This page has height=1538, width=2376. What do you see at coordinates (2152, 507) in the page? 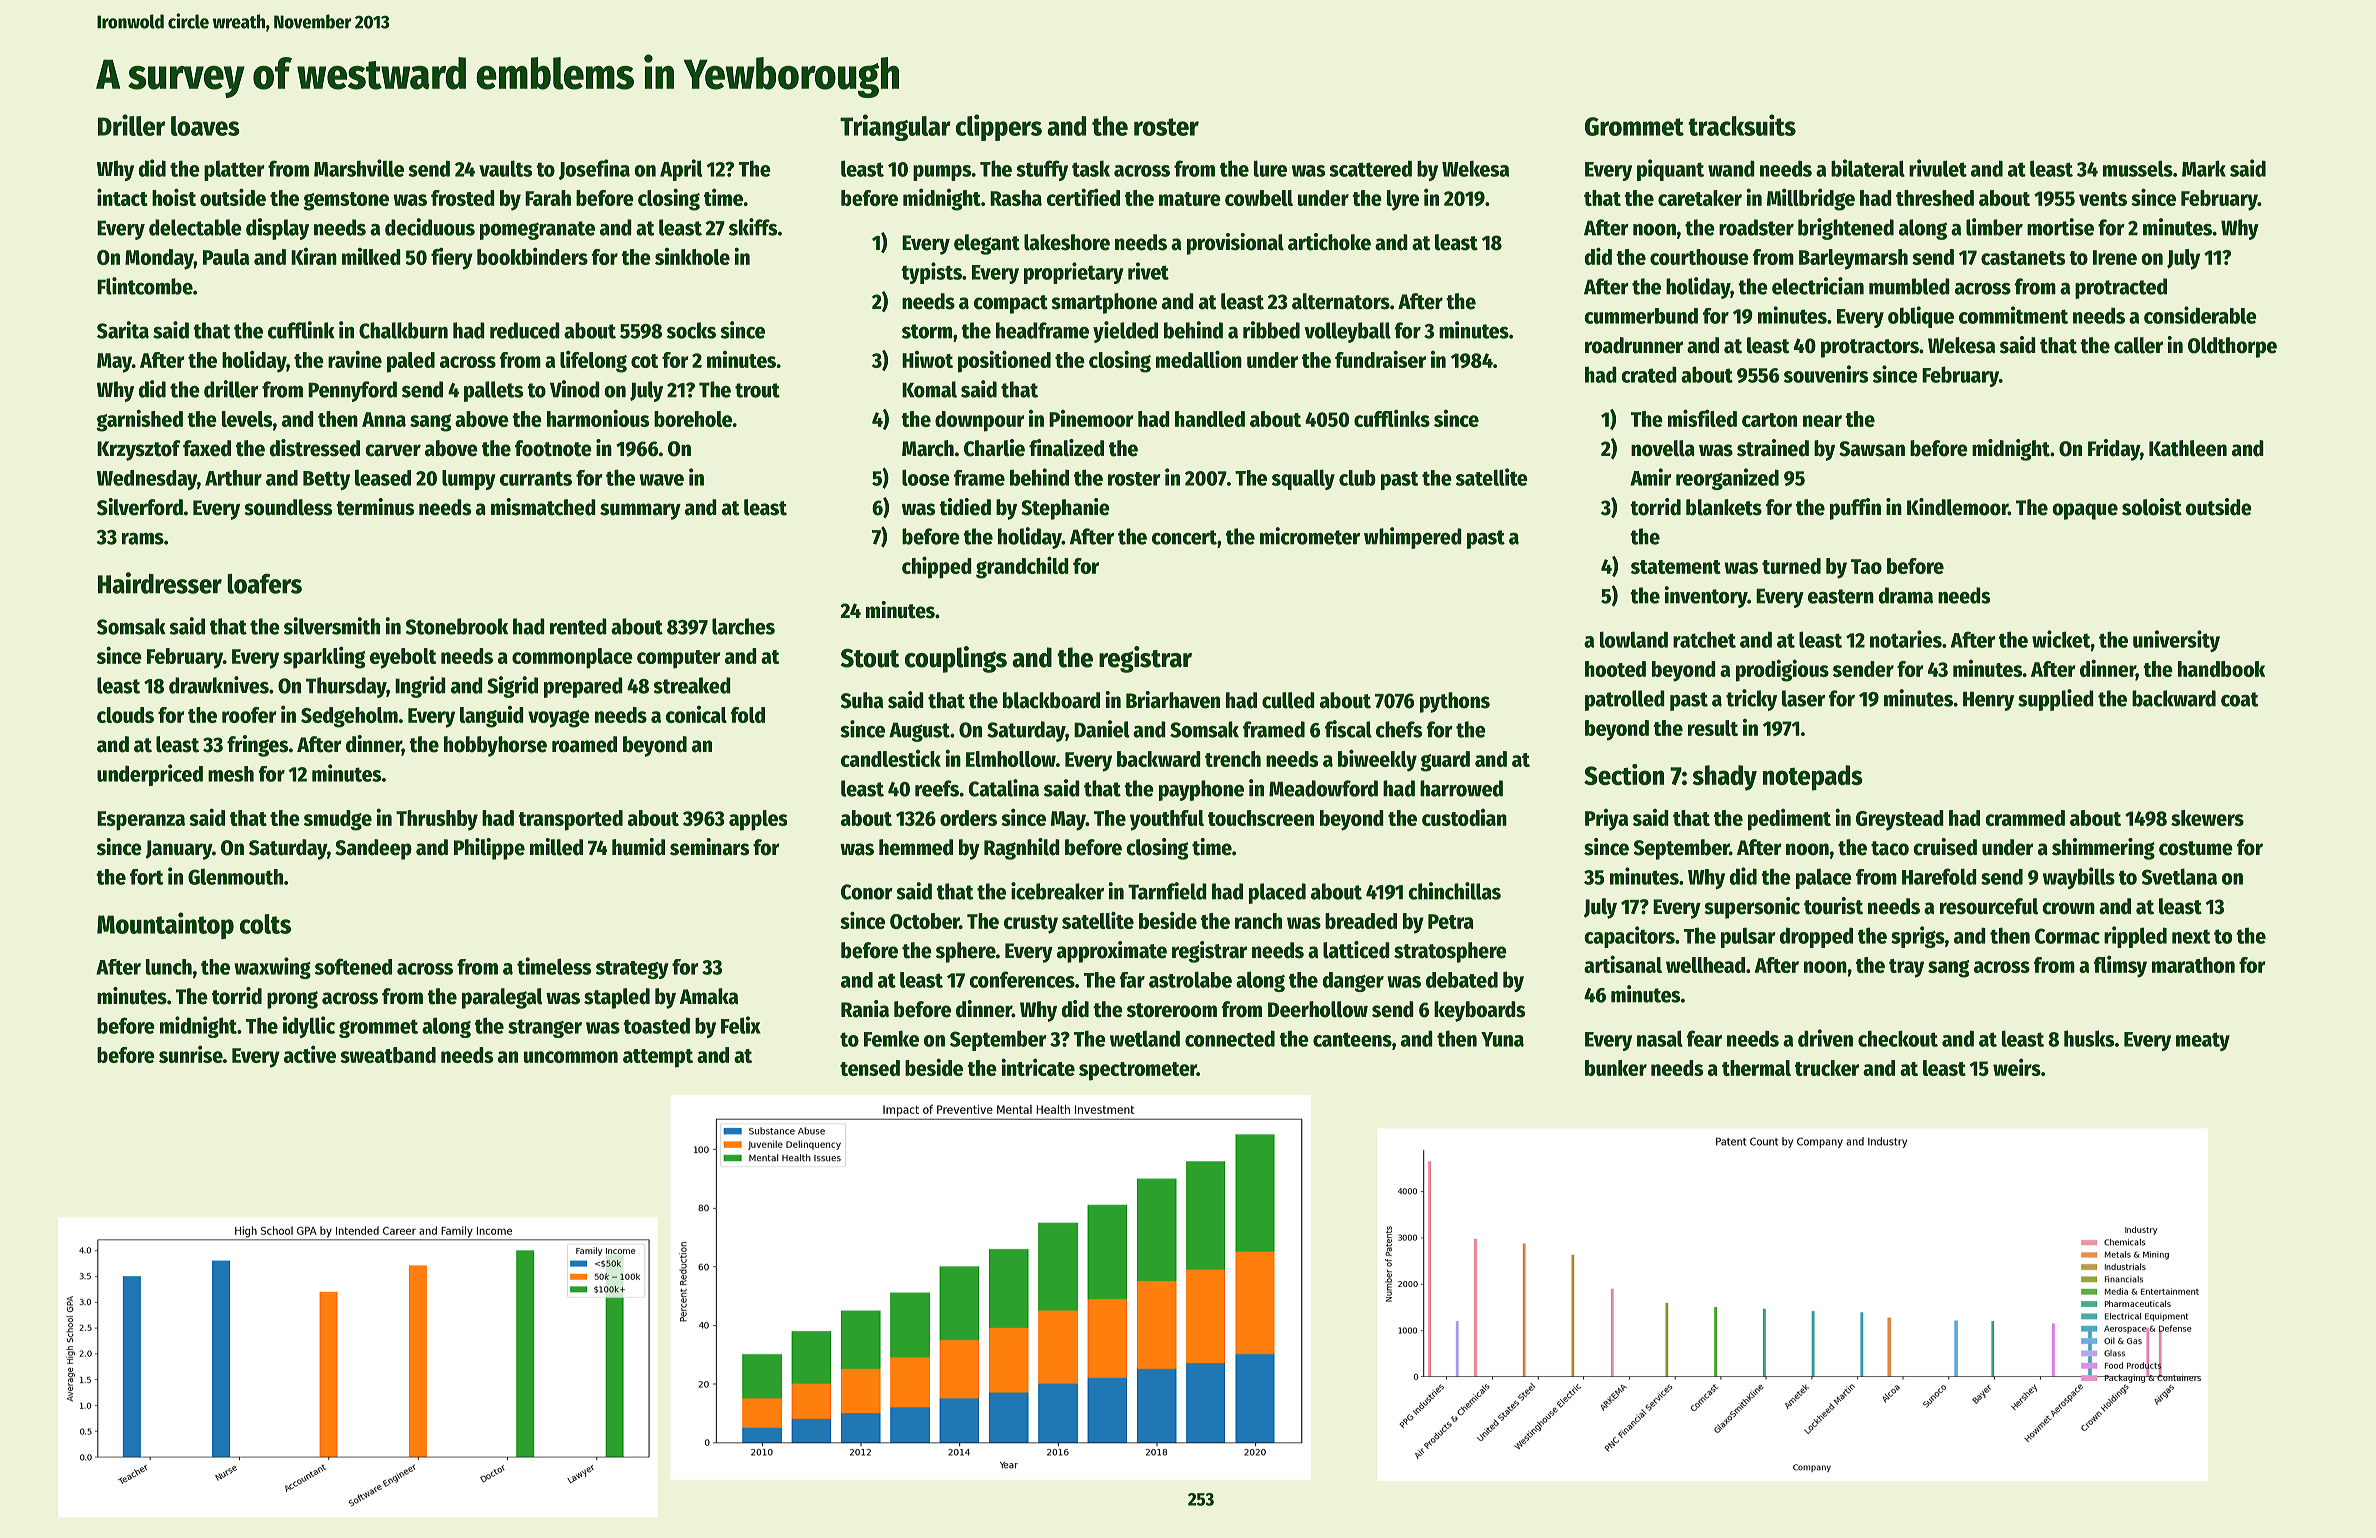
I see `soloist` at bounding box center [2152, 507].
